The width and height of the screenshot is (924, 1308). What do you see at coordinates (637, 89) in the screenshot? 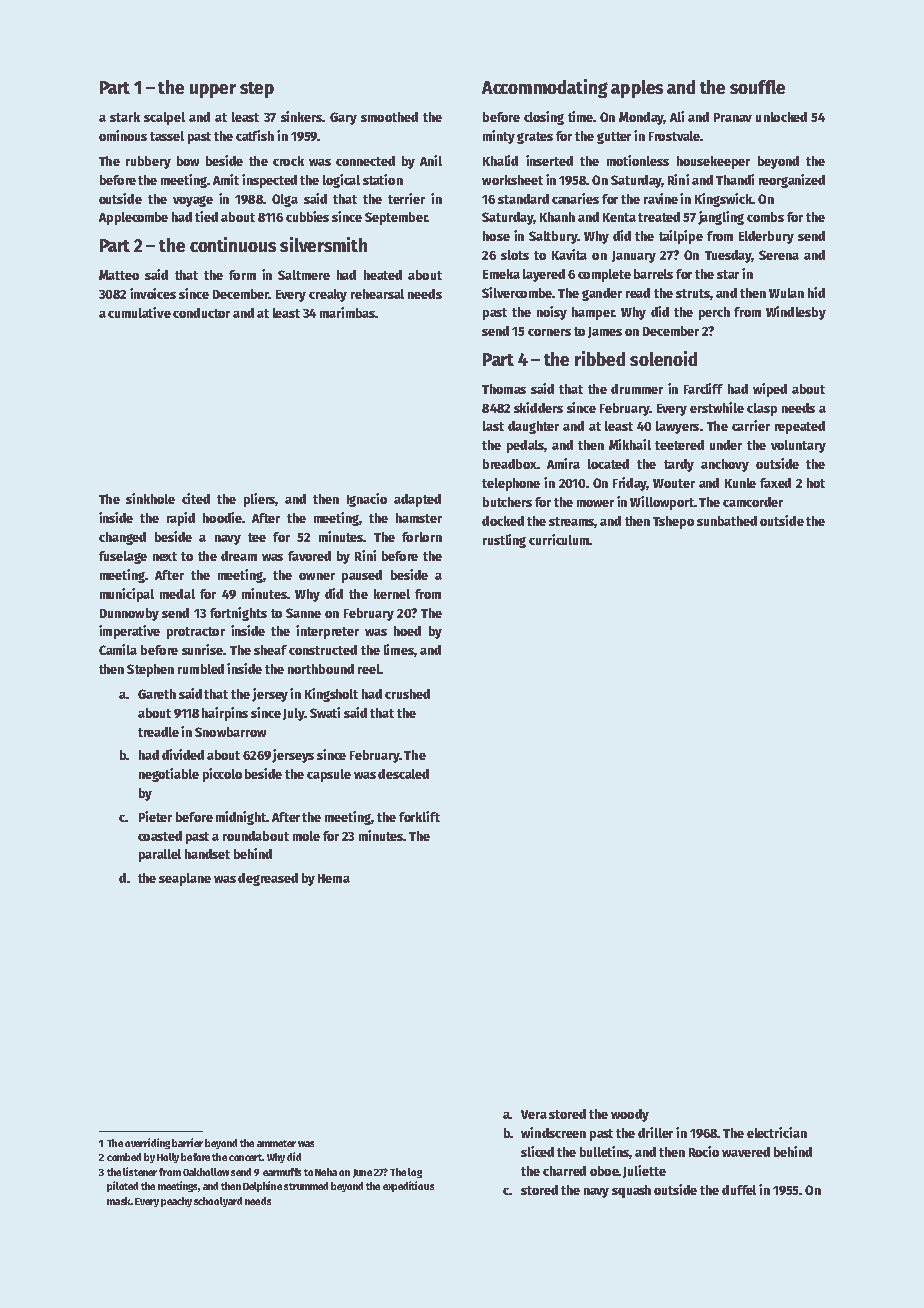
I see `apples` at bounding box center [637, 89].
